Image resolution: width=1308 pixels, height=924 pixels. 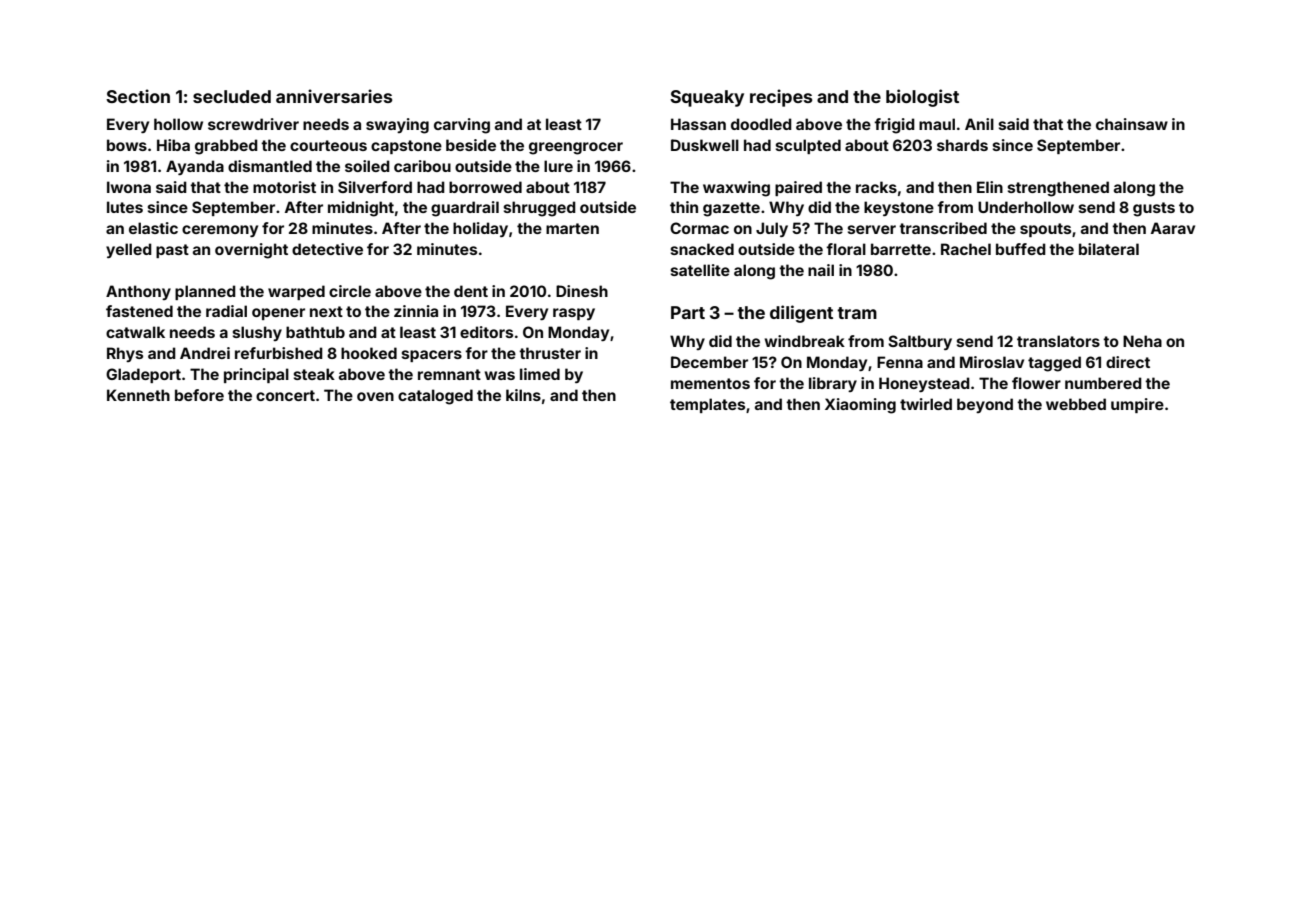 What do you see at coordinates (1132, 124) in the screenshot?
I see `chainsaw` at bounding box center [1132, 124].
